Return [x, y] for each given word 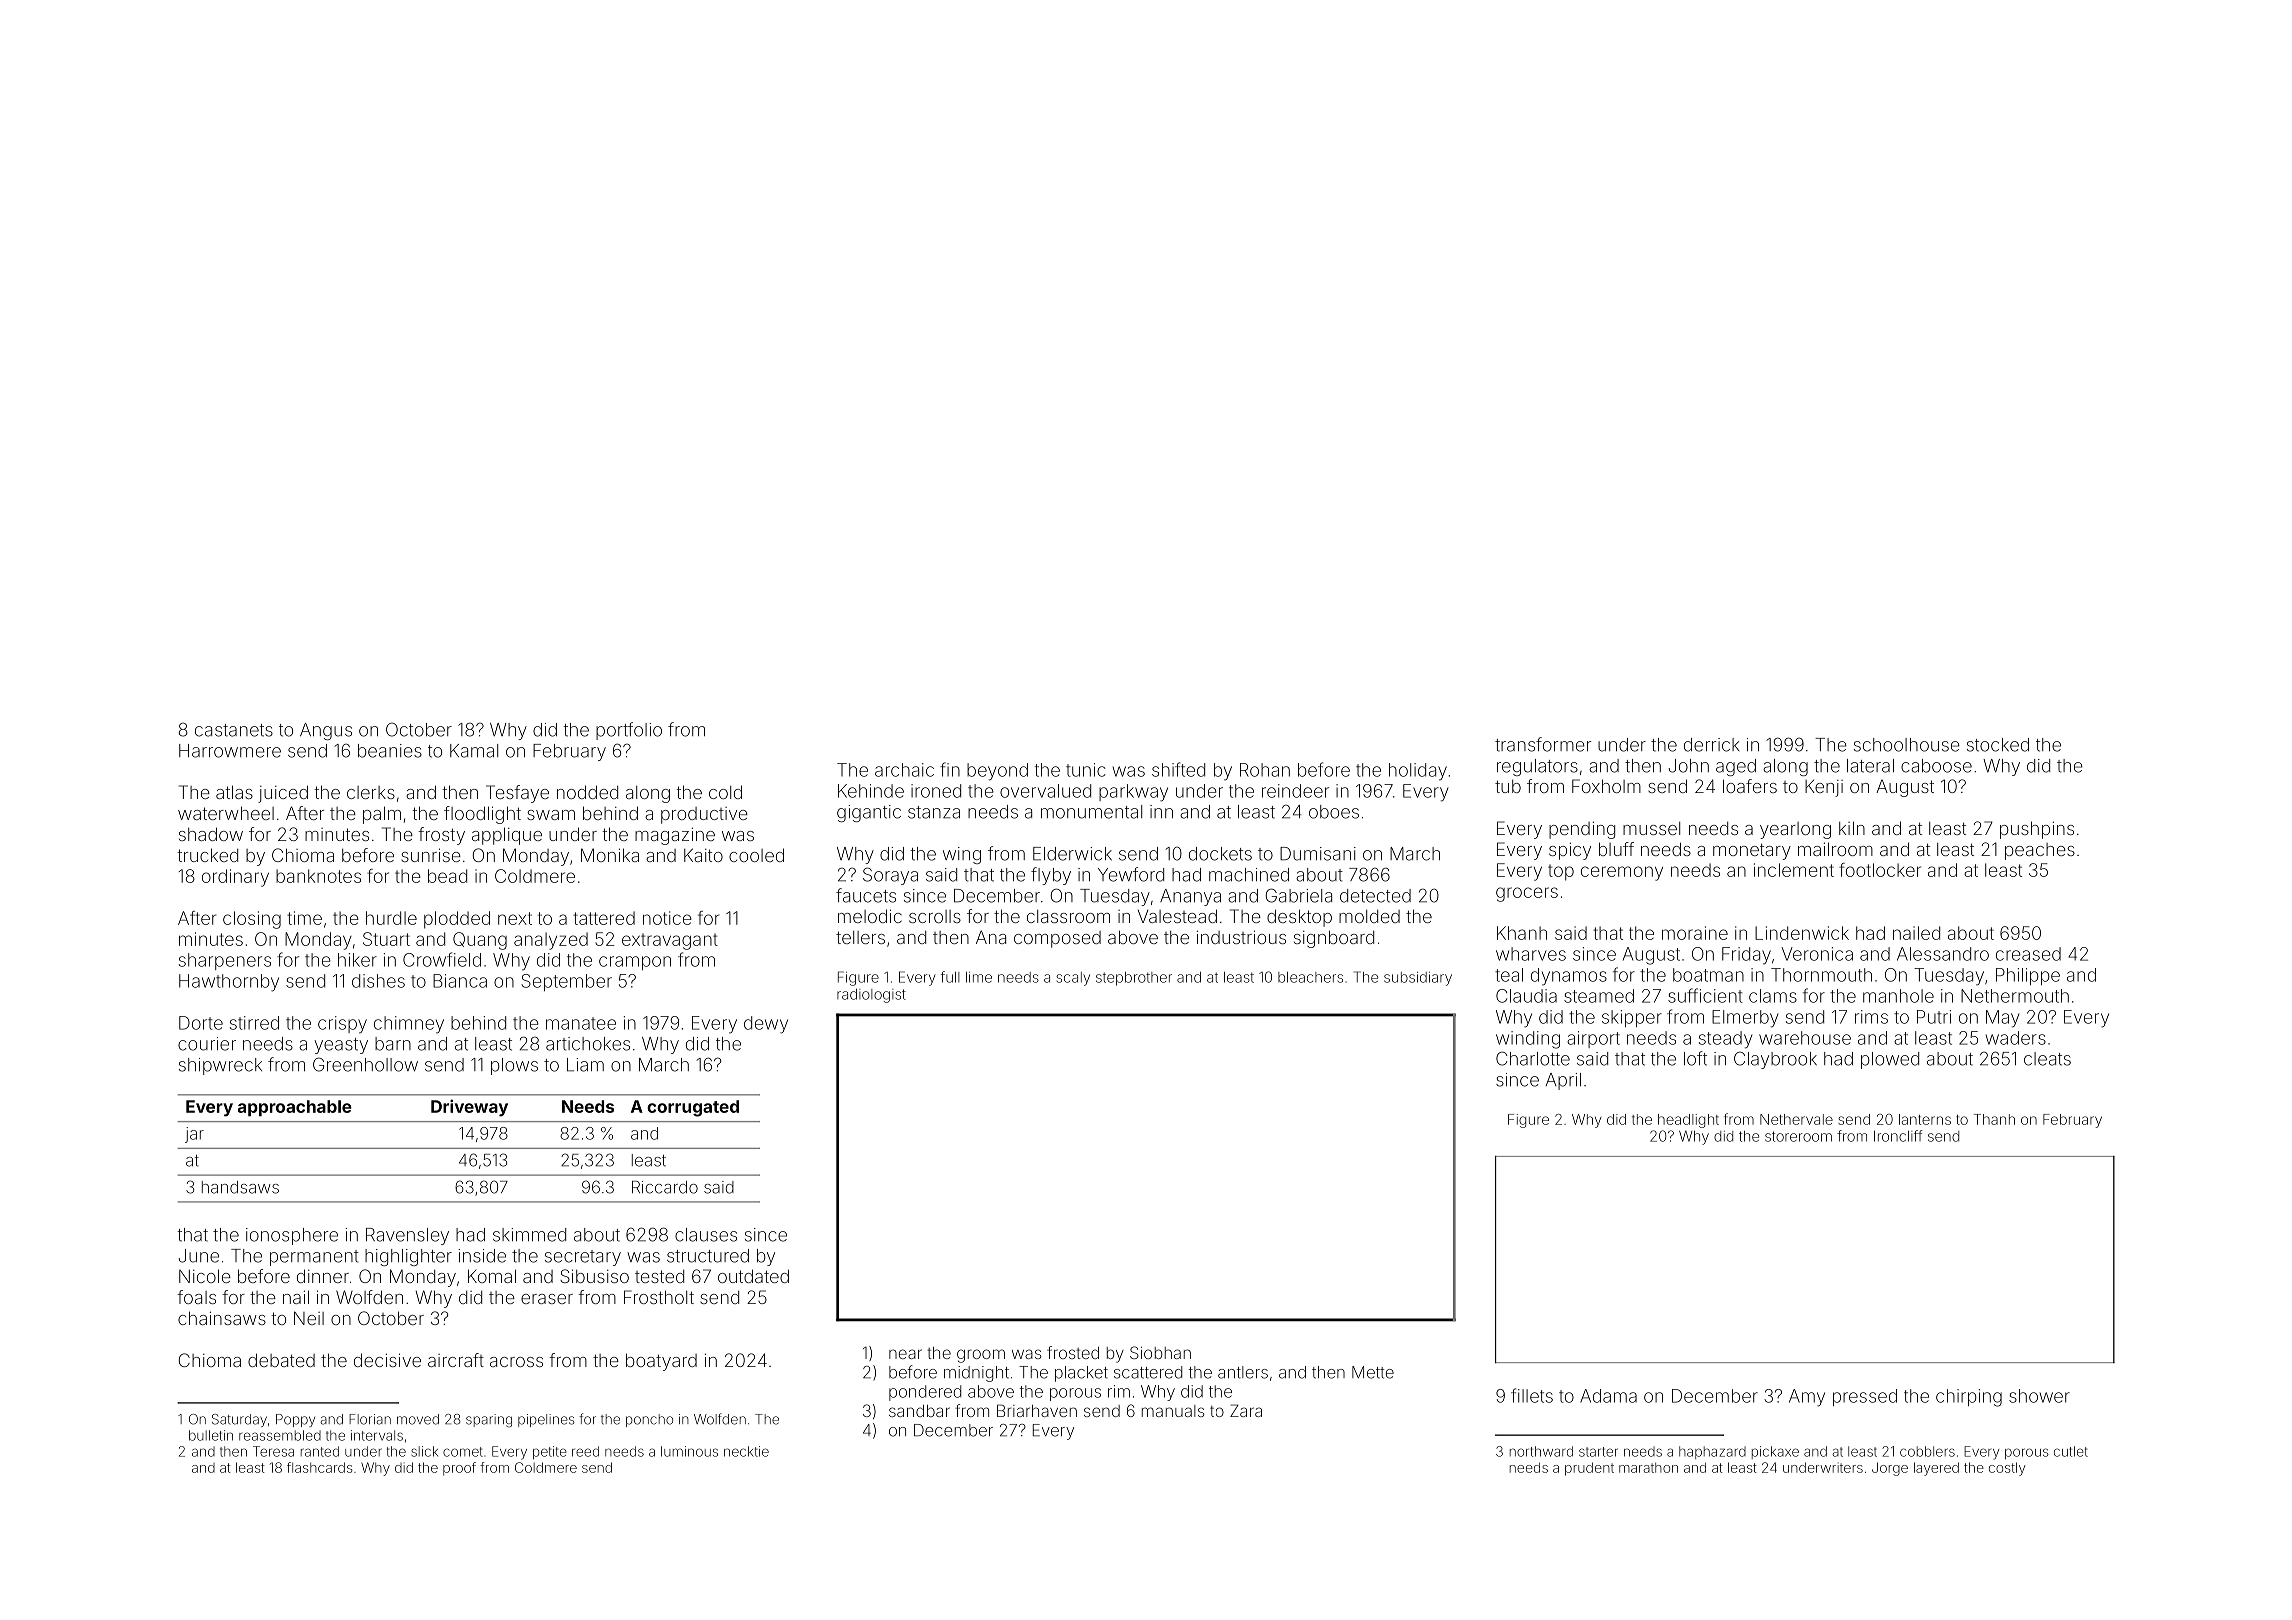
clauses [706, 1235]
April [1563, 1081]
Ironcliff [1898, 1136]
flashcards [320, 1467]
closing [252, 920]
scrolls [935, 916]
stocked [1998, 745]
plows [514, 1066]
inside [482, 1256]
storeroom [1798, 1136]
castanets [234, 730]
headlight [1688, 1121]
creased [2028, 954]
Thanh [1994, 1119]
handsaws [240, 1187]
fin [950, 769]
